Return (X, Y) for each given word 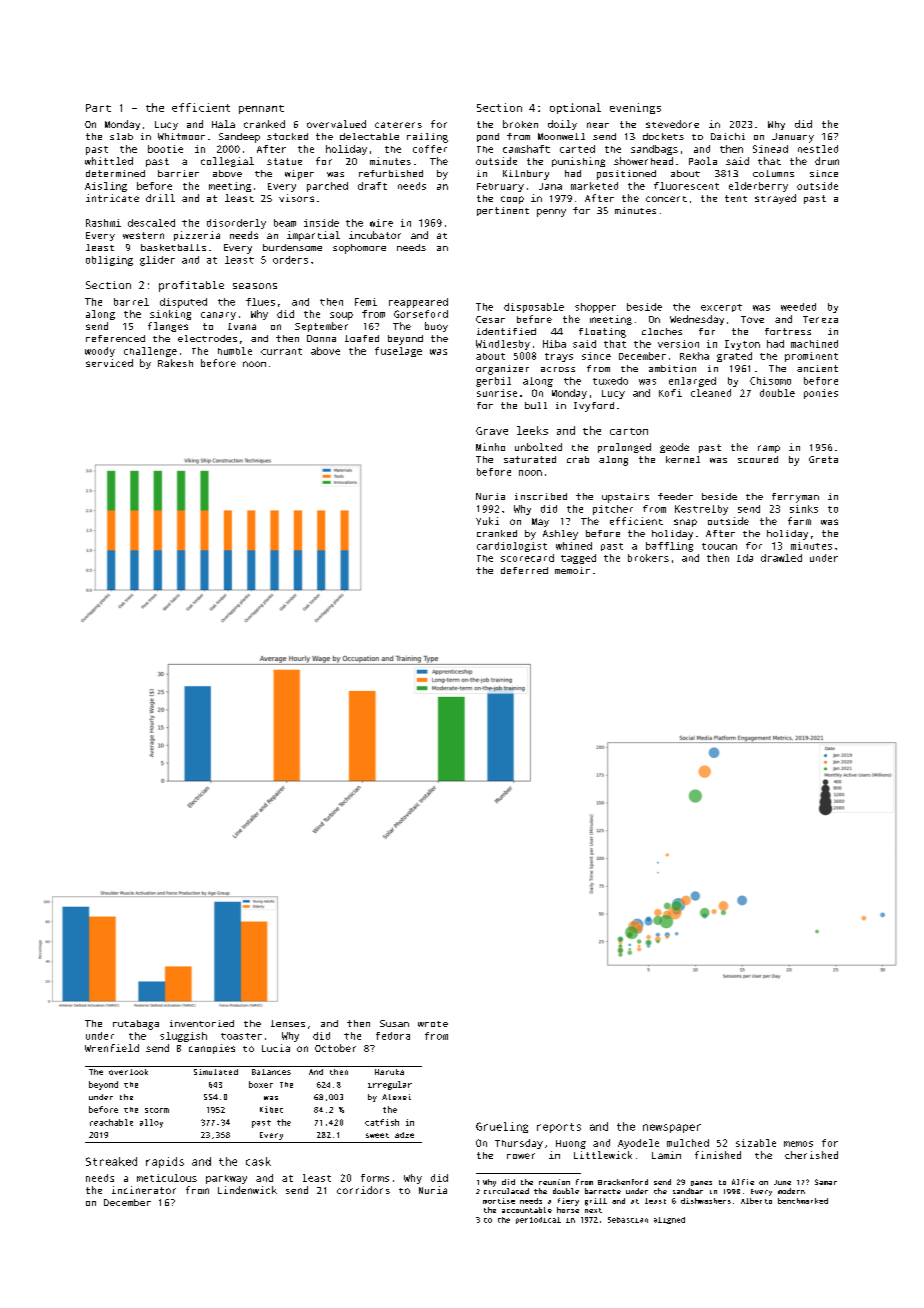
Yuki (487, 521)
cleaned (711, 393)
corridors (363, 1190)
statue (284, 161)
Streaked (111, 1161)
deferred (524, 570)
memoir (572, 570)
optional (575, 108)
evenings (635, 108)
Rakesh (175, 363)
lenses (288, 1023)
